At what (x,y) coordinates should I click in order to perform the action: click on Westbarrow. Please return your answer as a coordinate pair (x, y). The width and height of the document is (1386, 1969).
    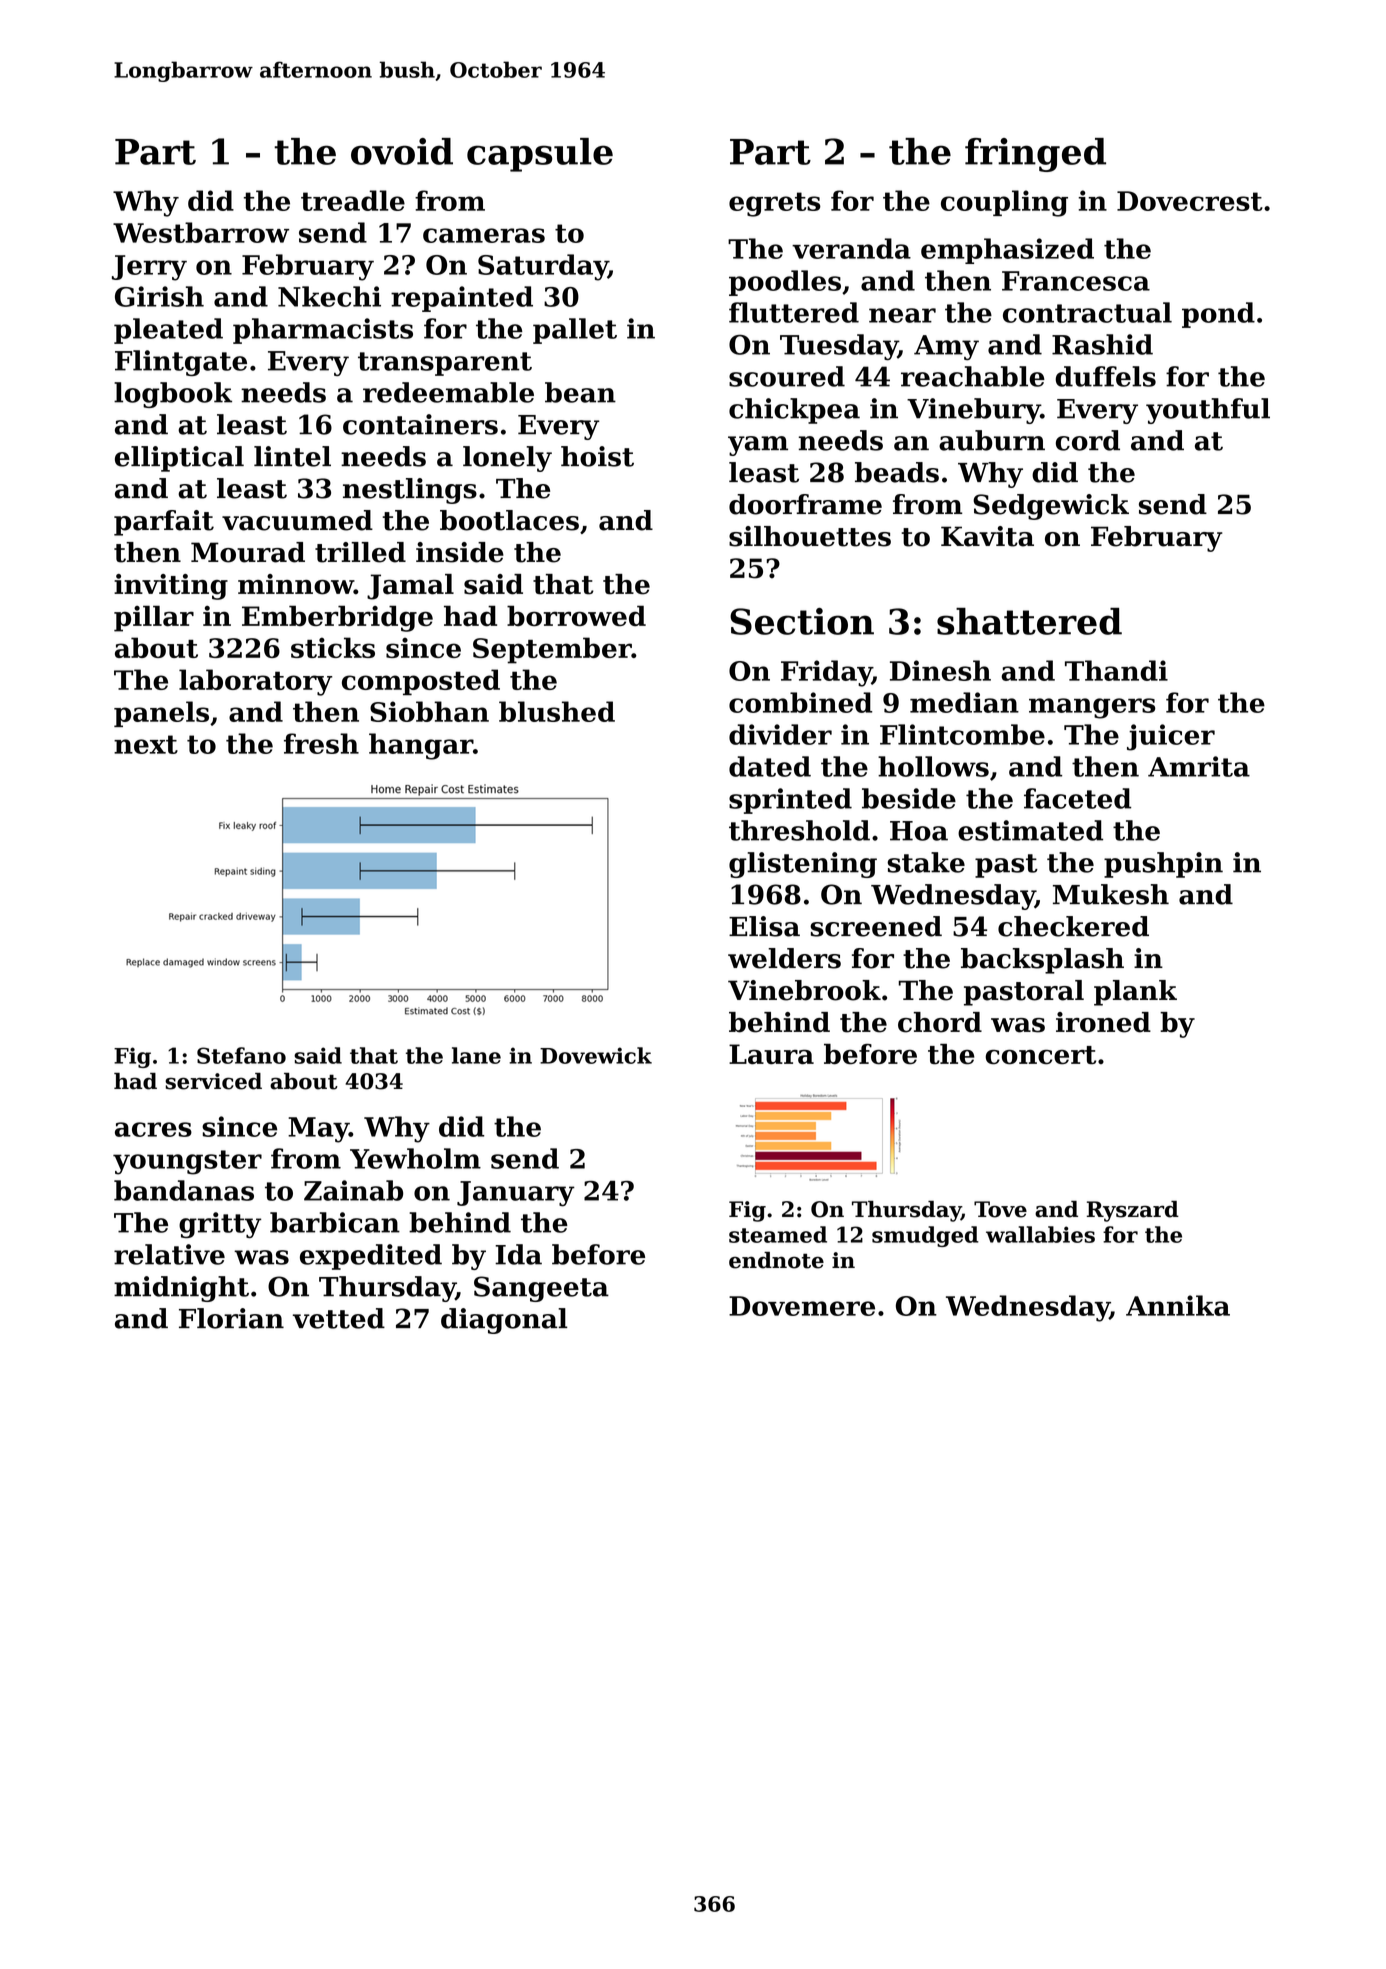
    Looking at the image, I should click on (201, 232).
